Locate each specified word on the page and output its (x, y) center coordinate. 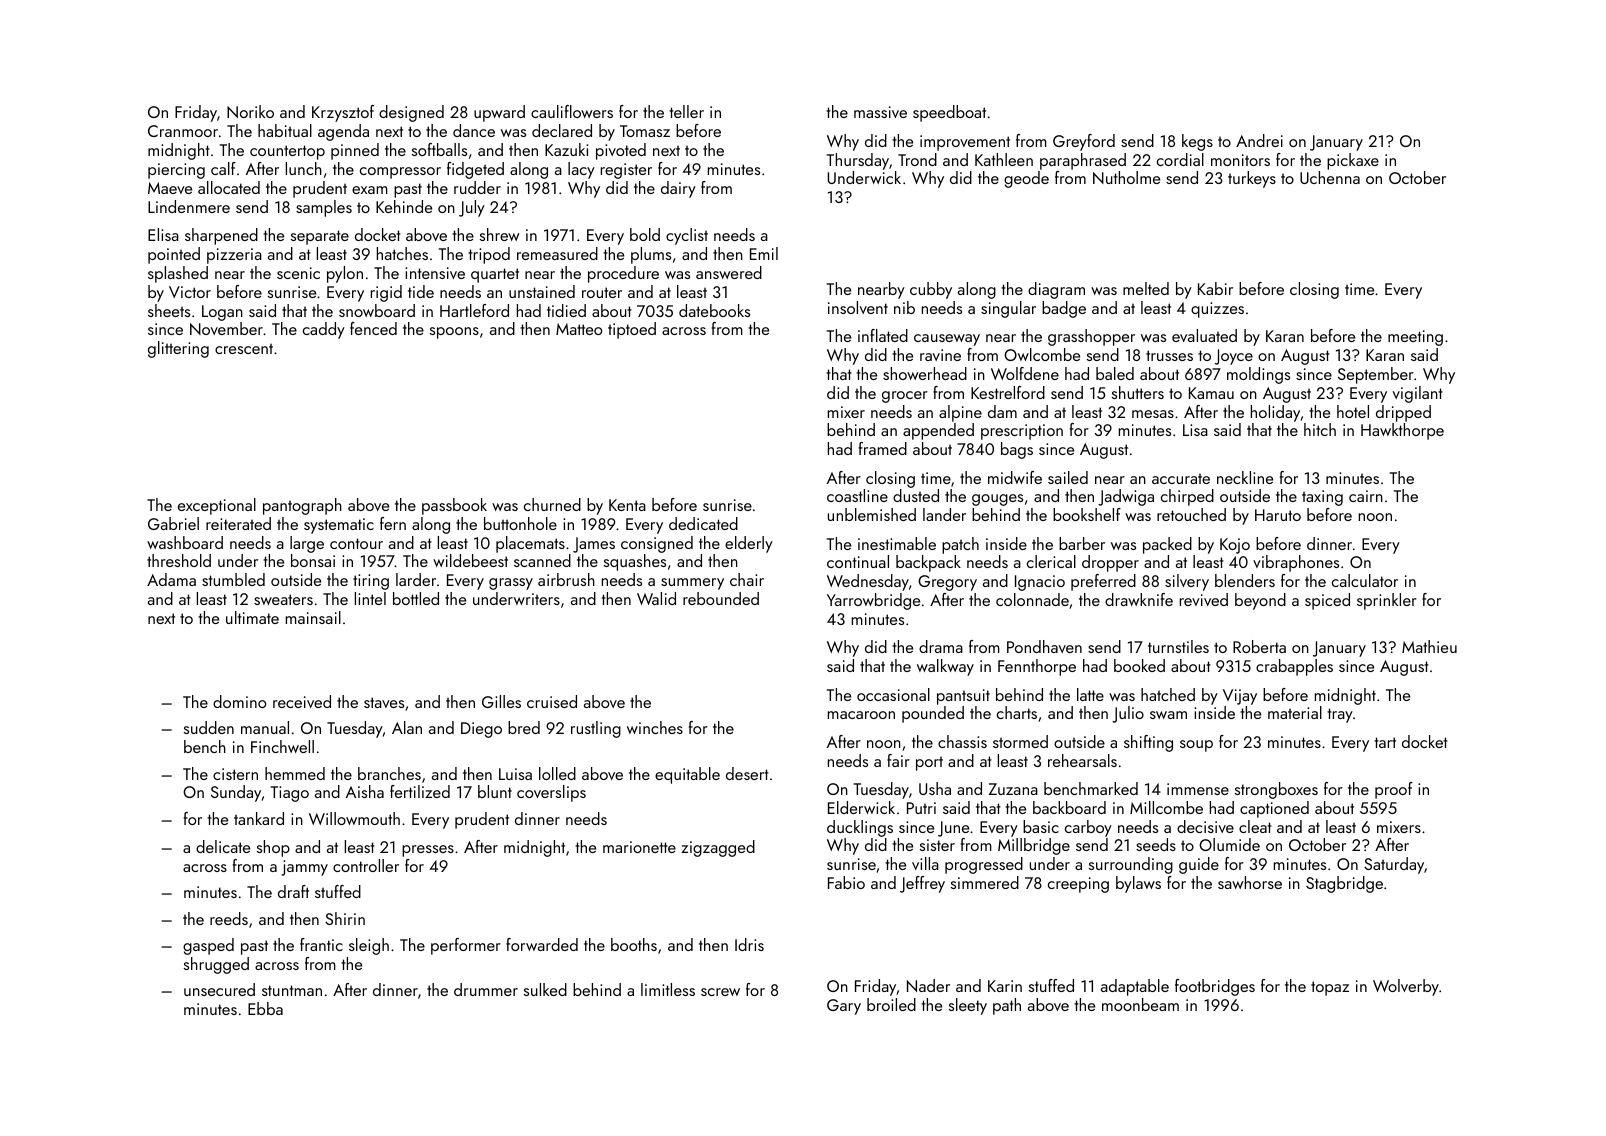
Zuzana (1013, 789)
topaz (1330, 988)
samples (324, 208)
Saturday (1394, 865)
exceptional (217, 506)
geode (1026, 179)
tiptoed (632, 330)
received (302, 701)
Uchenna (1330, 177)
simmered (985, 882)
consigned (657, 544)
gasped (208, 946)
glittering (178, 349)
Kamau (1211, 393)
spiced (1327, 601)
